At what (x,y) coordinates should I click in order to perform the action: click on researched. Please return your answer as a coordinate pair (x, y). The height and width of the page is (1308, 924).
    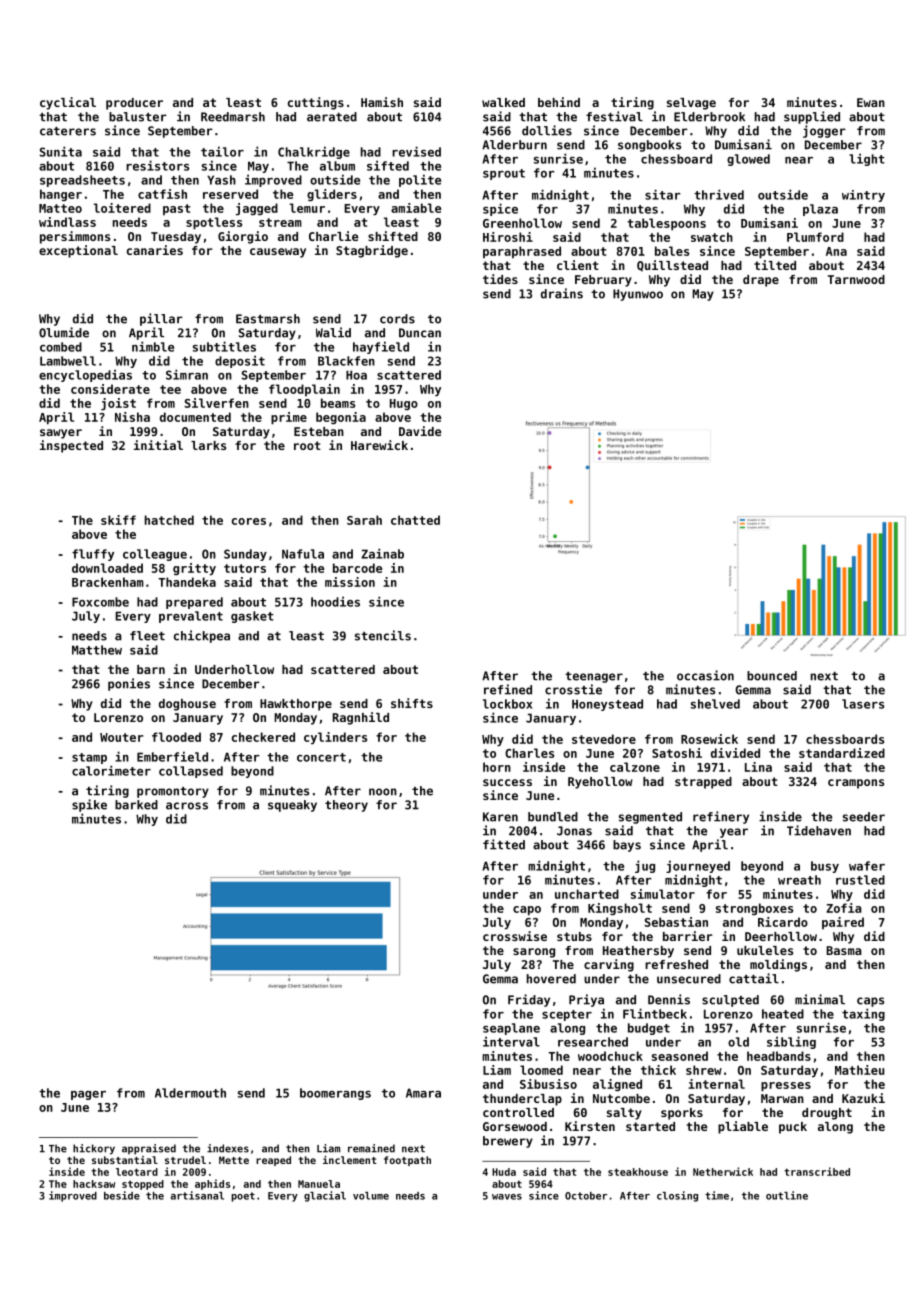
    Looking at the image, I should click on (593, 1042).
